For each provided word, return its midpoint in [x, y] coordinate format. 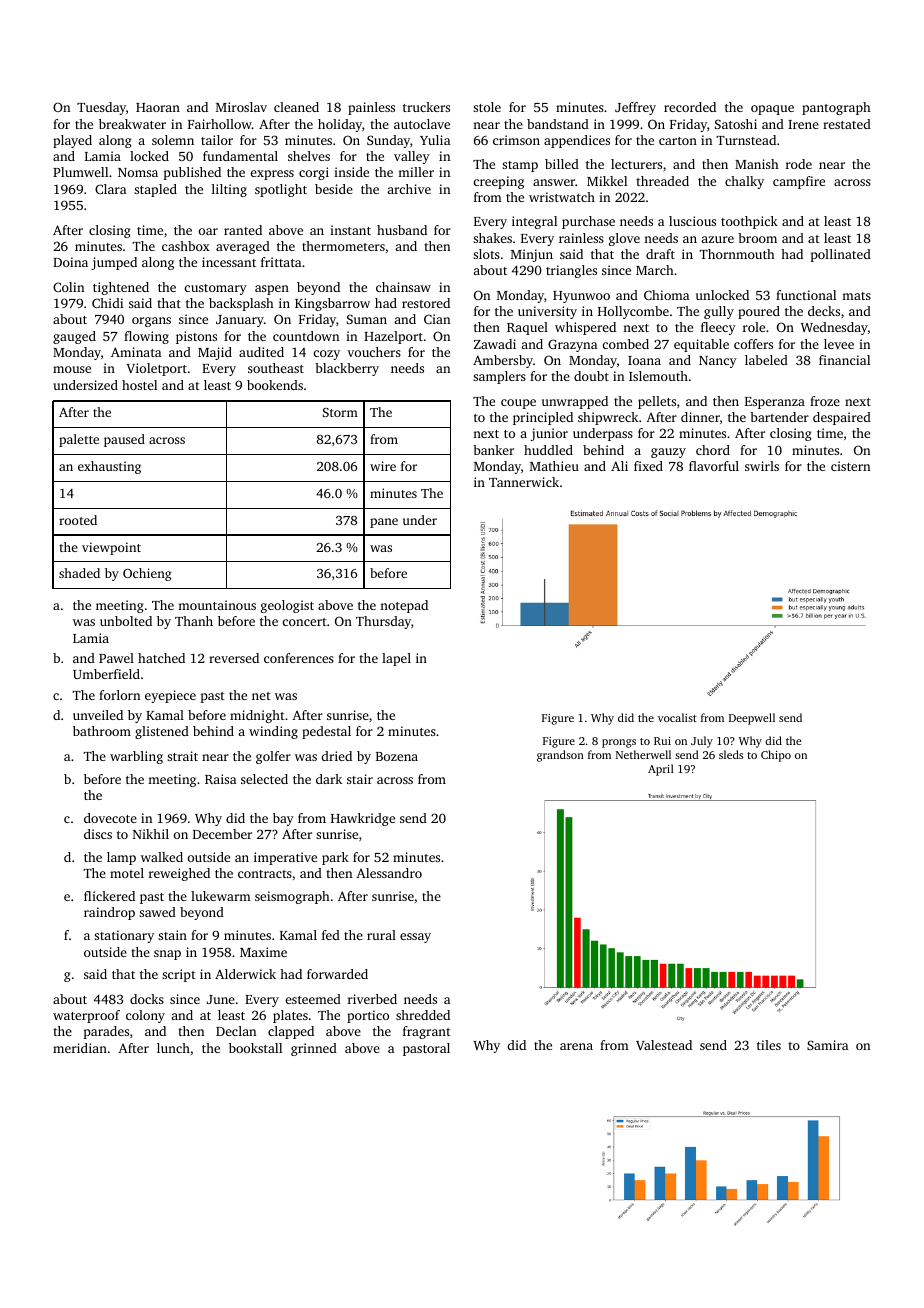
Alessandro [389, 873]
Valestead [664, 1045]
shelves [309, 156]
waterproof [86, 1016]
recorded [690, 107]
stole [487, 107]
